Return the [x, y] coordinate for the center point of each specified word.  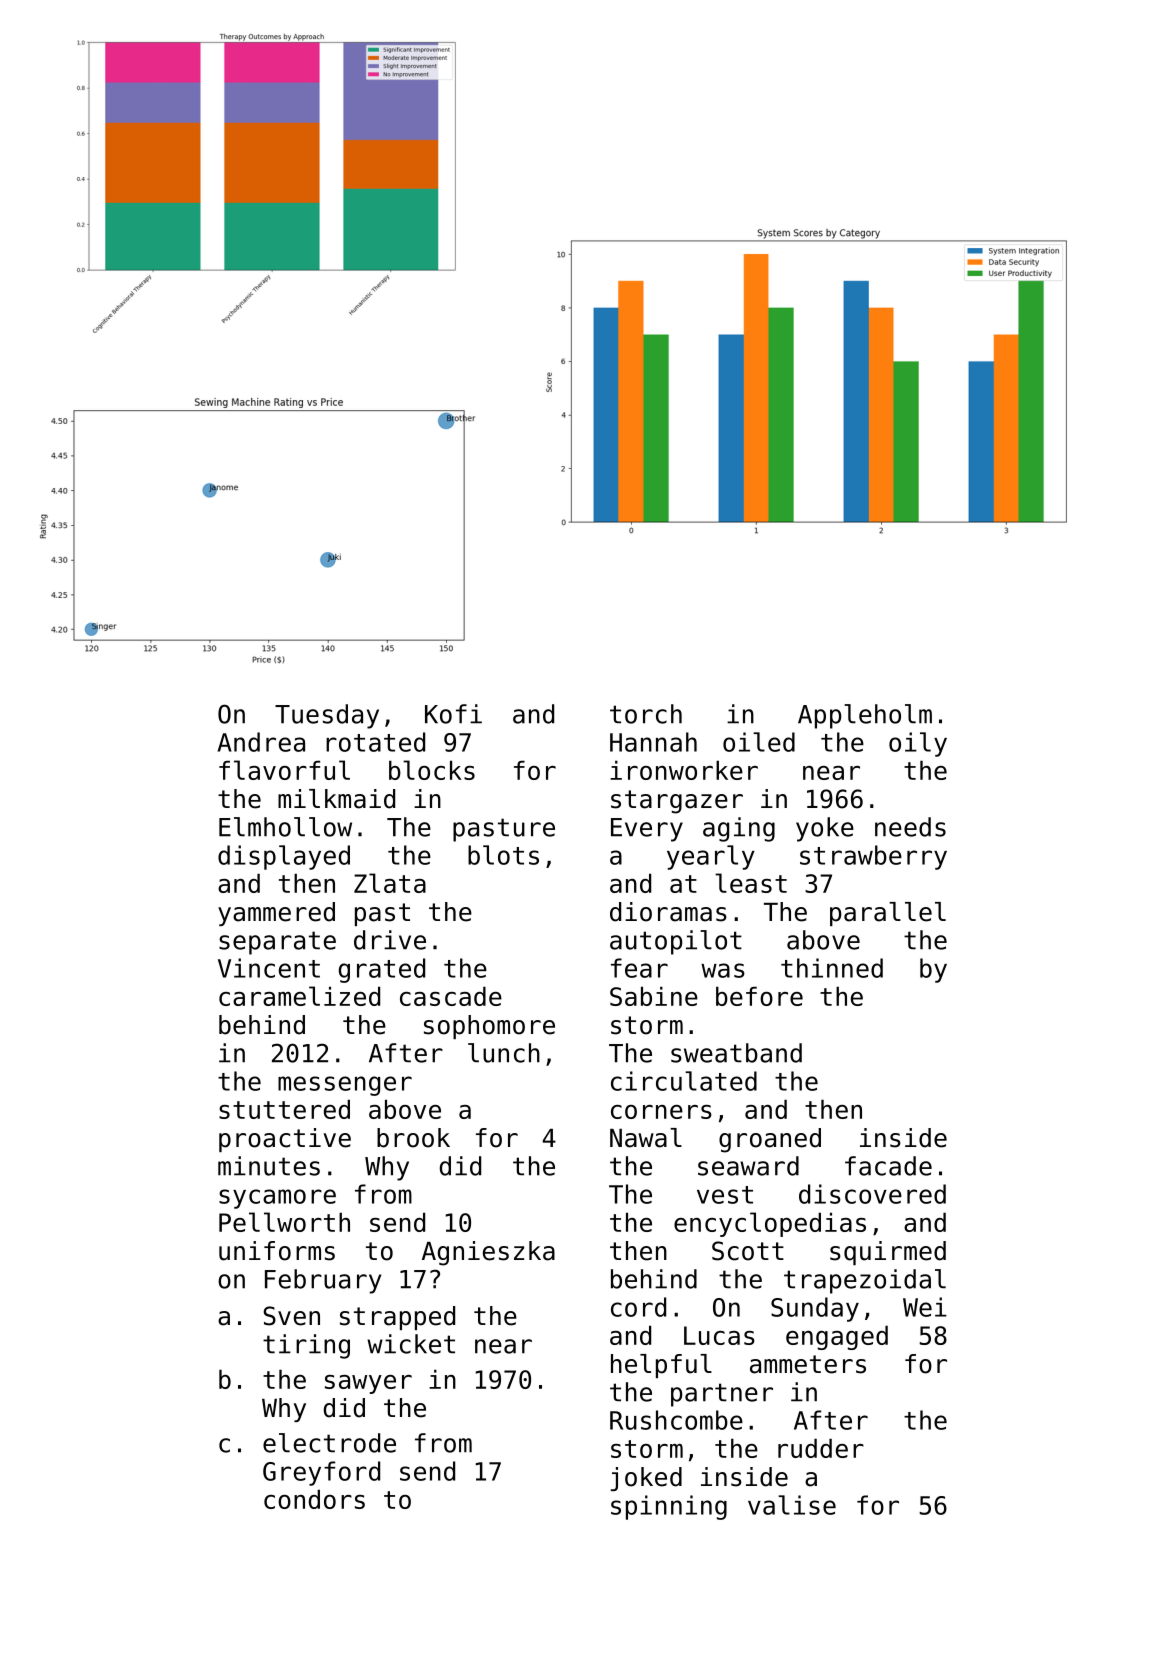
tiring [306, 1346]
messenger [345, 1086]
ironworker [684, 770]
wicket [411, 1344]
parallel [888, 914]
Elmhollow [285, 827]
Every [647, 830]
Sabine [654, 996]
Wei [925, 1307]
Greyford [321, 1473]
